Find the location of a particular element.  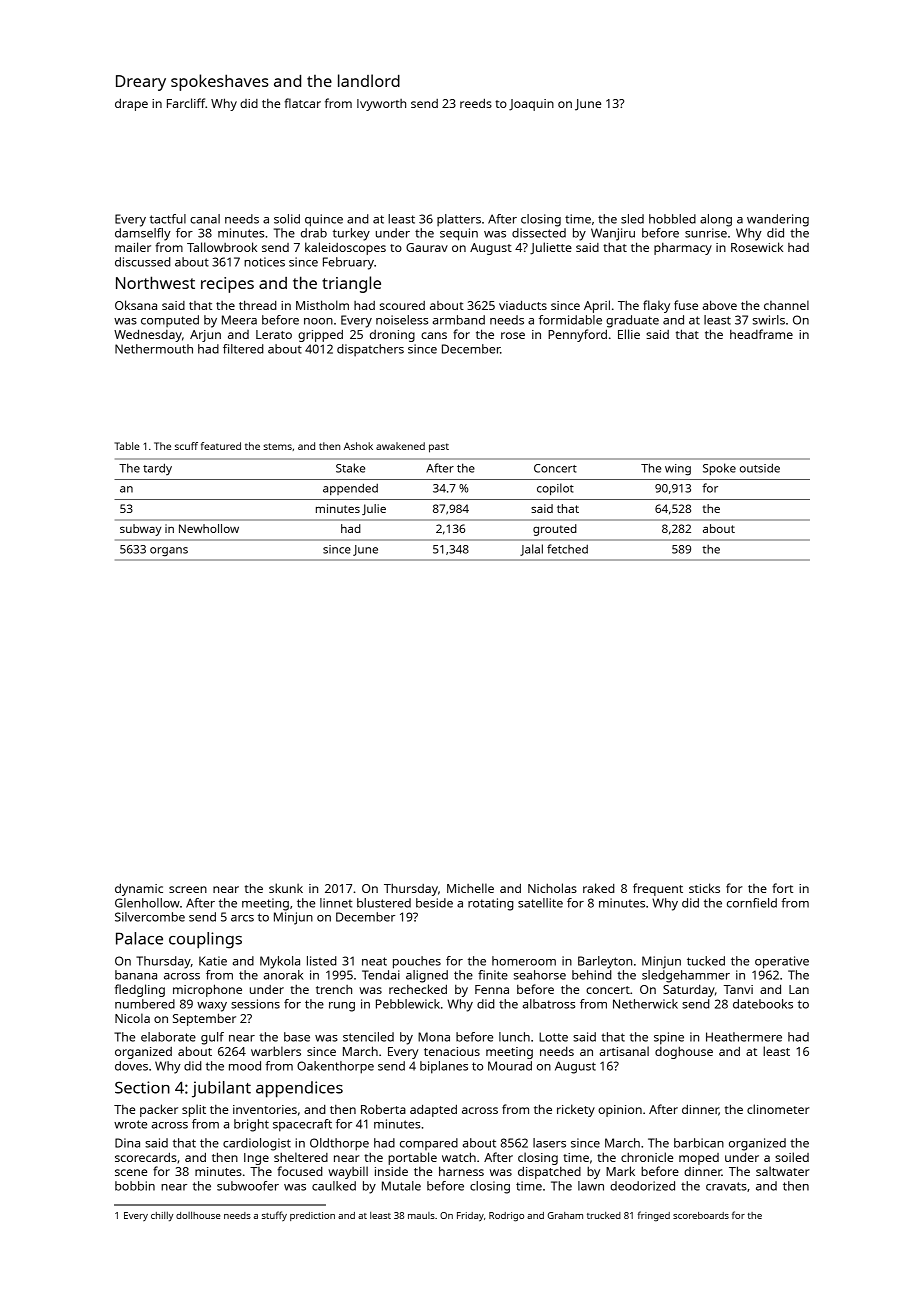

noiseless is located at coordinates (402, 320).
